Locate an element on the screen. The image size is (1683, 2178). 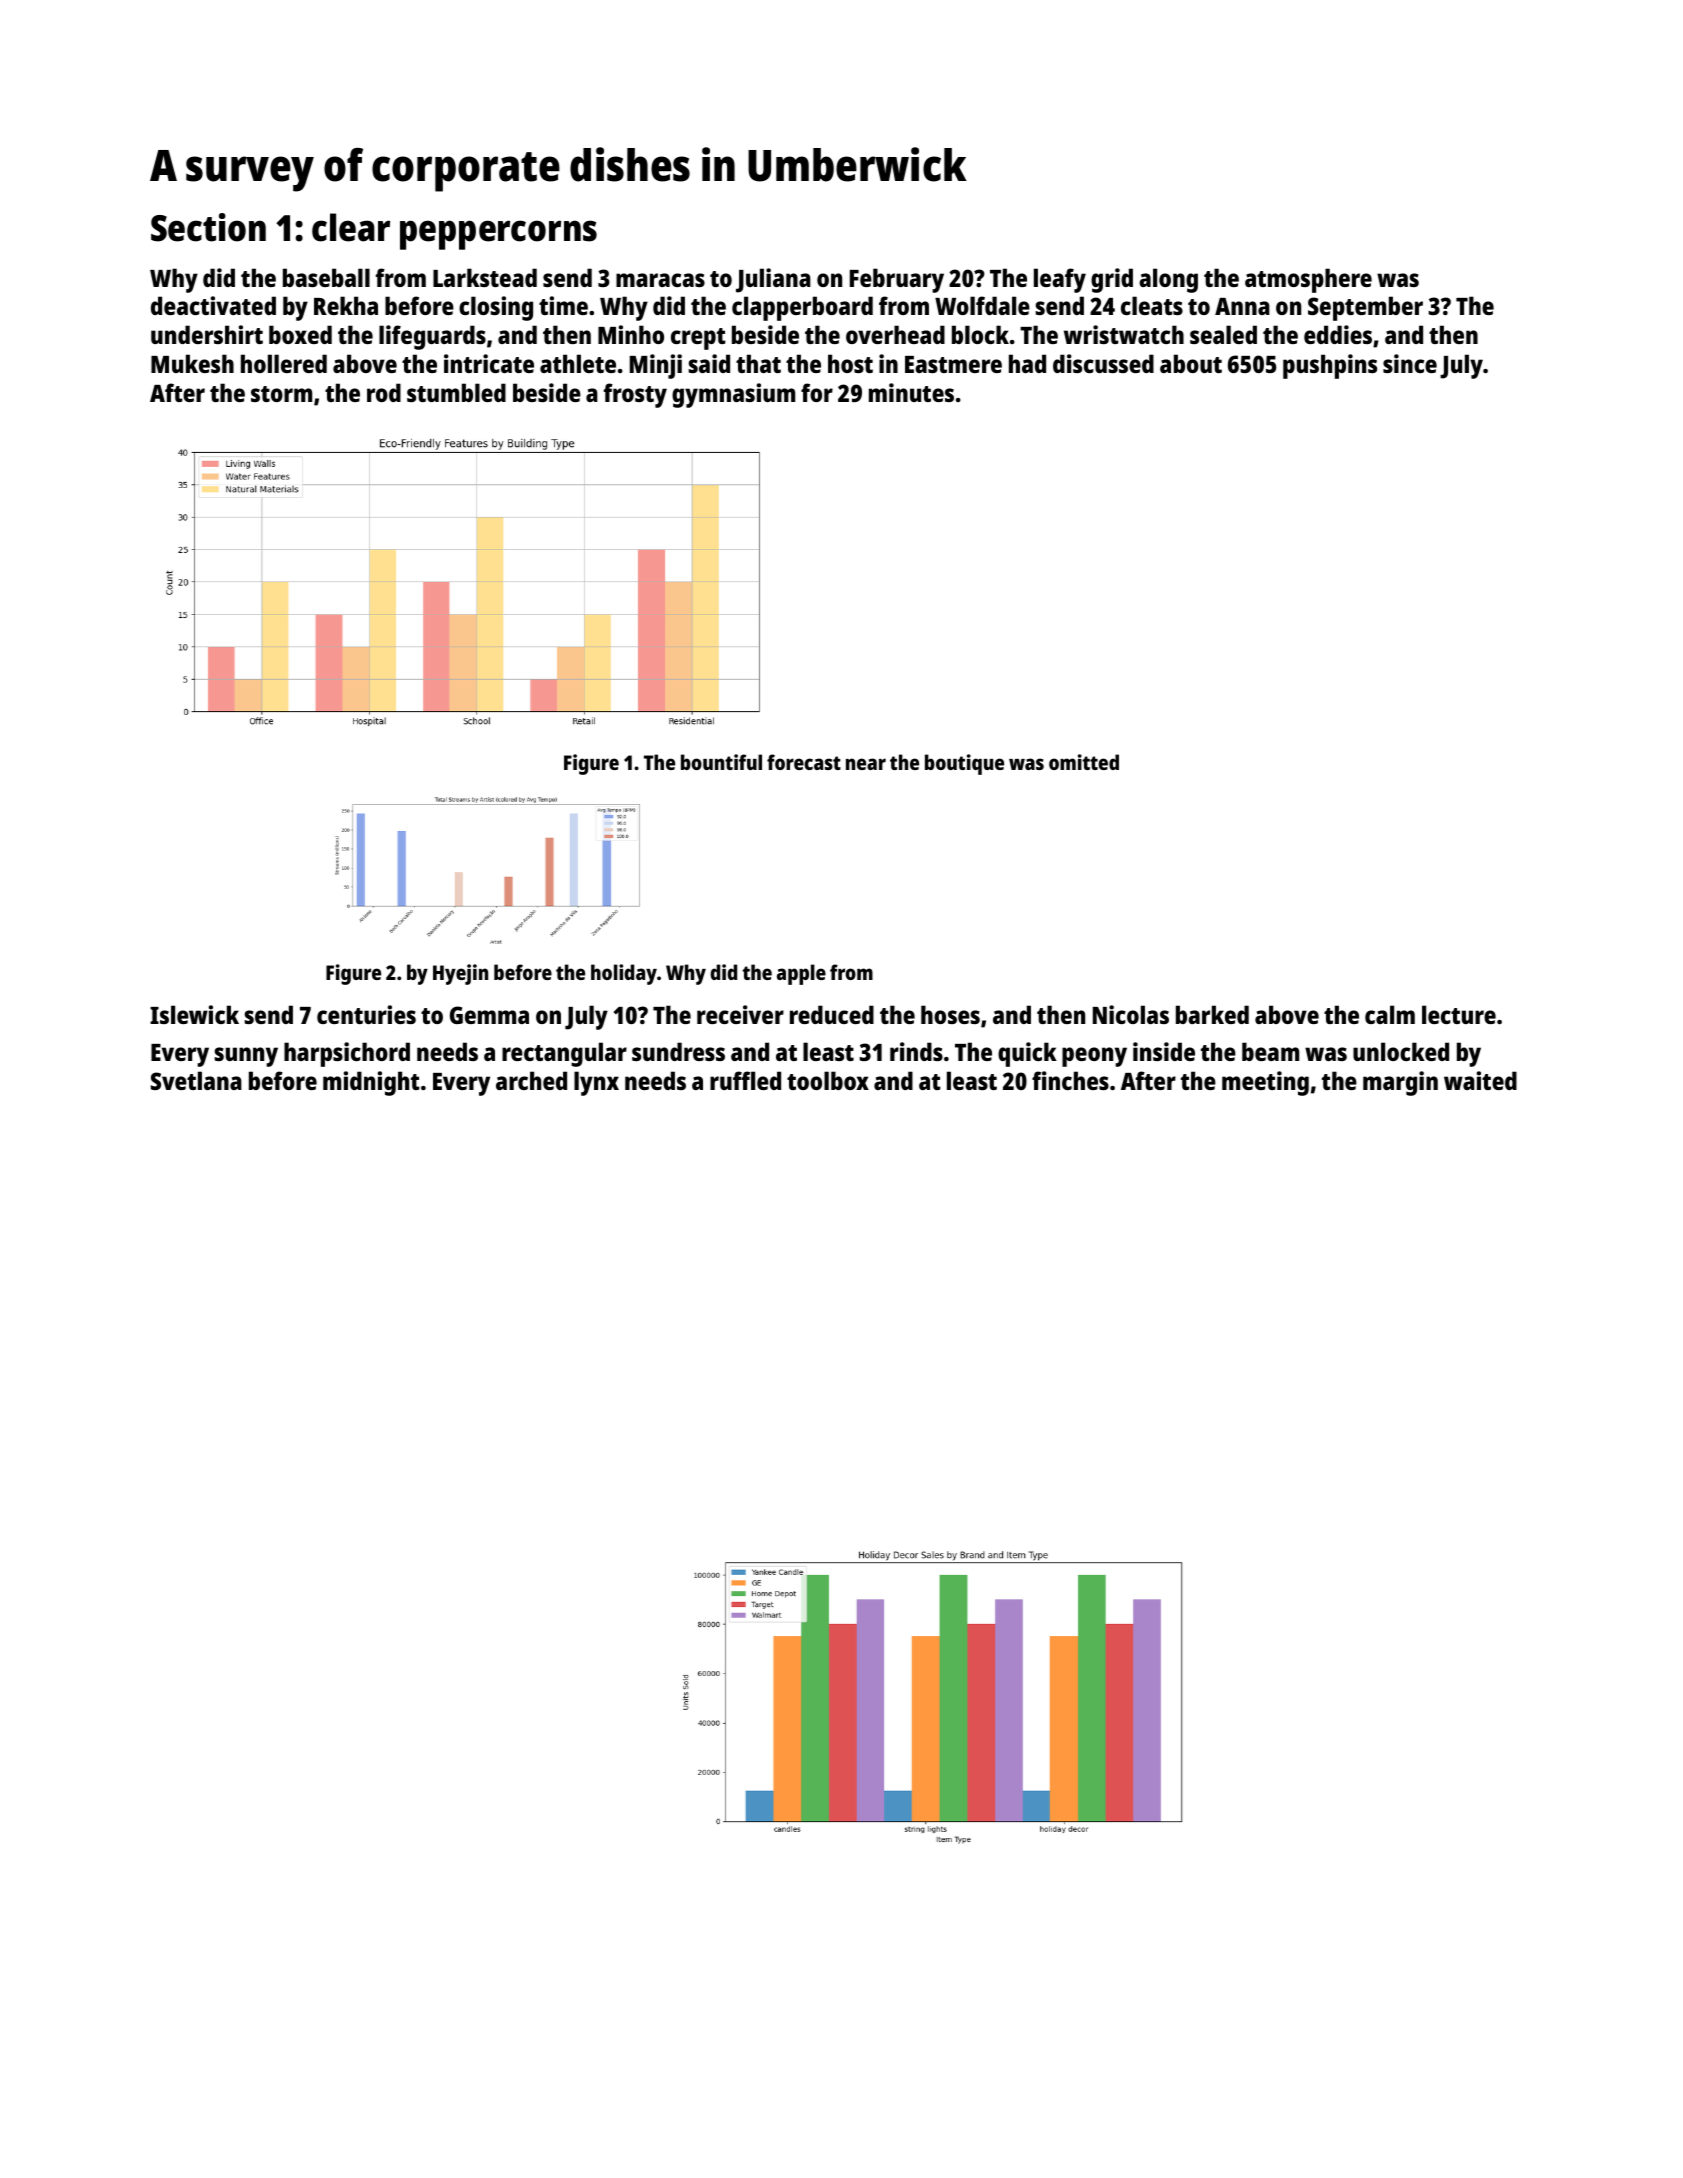
near is located at coordinates (866, 764).
